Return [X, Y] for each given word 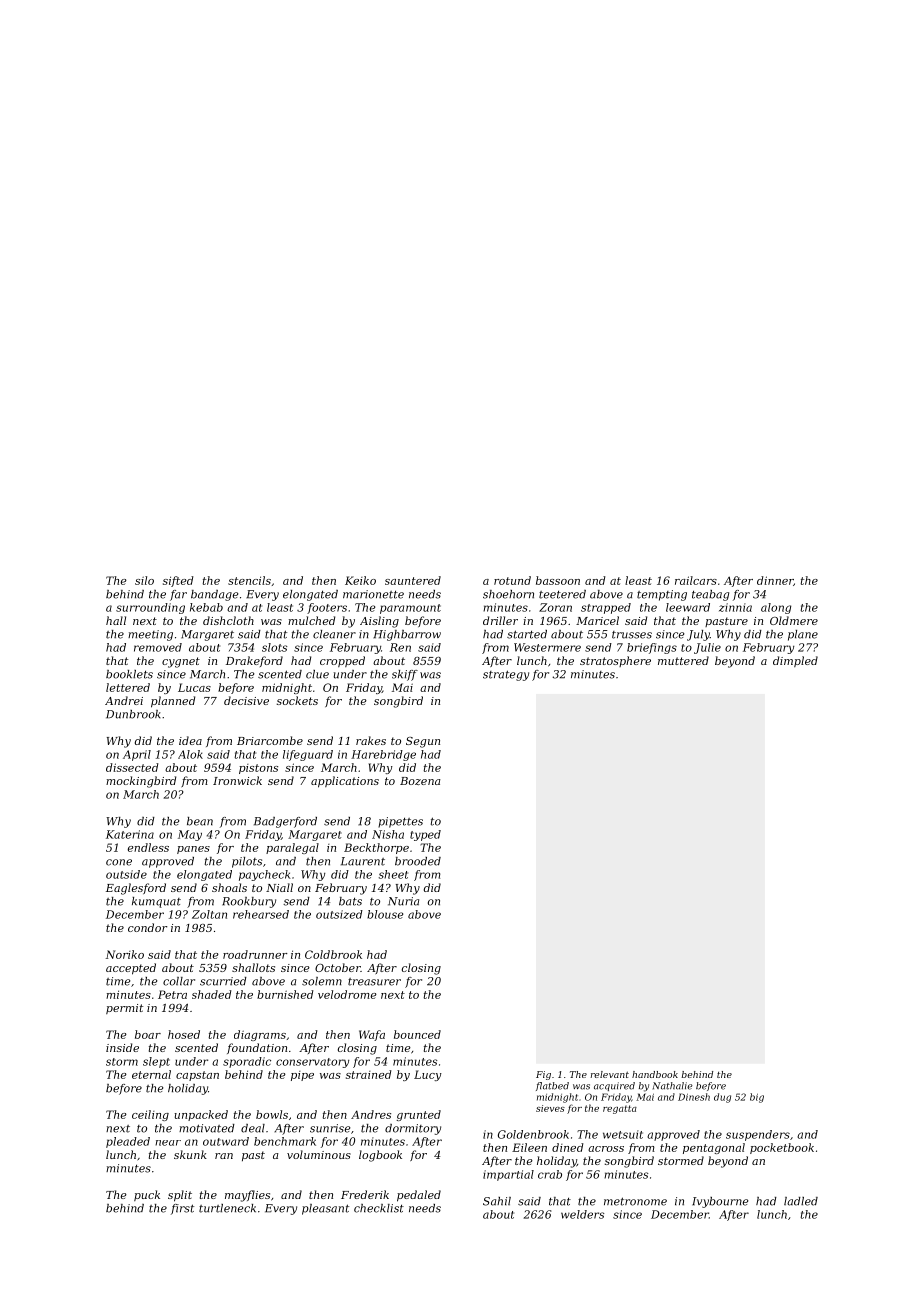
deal [253, 1128]
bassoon [558, 580]
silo [144, 580]
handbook [655, 1074]
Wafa [372, 1035]
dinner [775, 580]
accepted [131, 969]
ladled [801, 1201]
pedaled [419, 1196]
